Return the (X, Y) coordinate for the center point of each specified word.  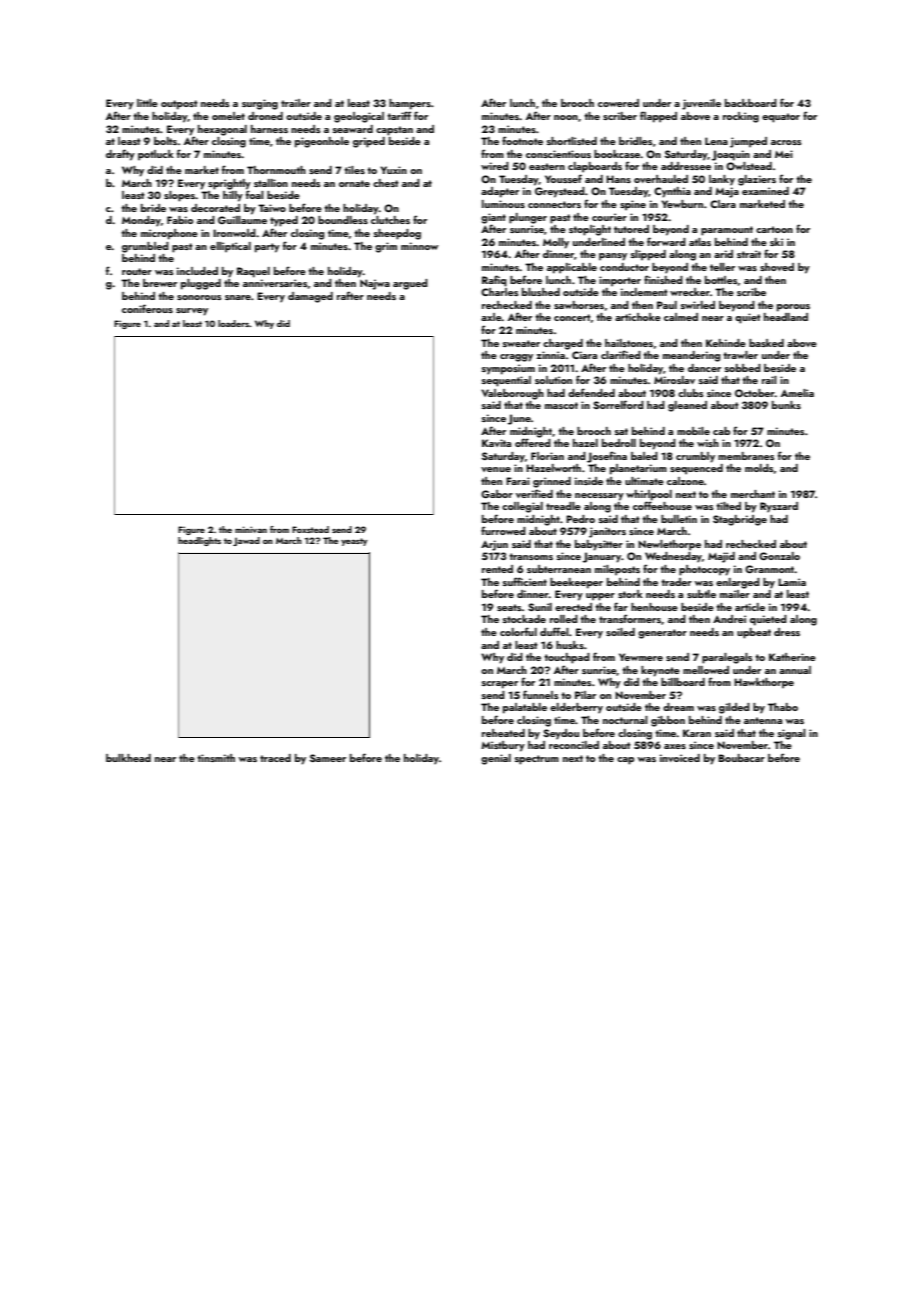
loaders (233, 323)
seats (509, 607)
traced (275, 758)
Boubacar (741, 758)
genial (496, 759)
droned (265, 116)
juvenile (701, 104)
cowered (618, 103)
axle (491, 317)
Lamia (792, 582)
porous (793, 308)
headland (786, 317)
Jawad (246, 541)
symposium (508, 369)
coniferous (147, 308)
